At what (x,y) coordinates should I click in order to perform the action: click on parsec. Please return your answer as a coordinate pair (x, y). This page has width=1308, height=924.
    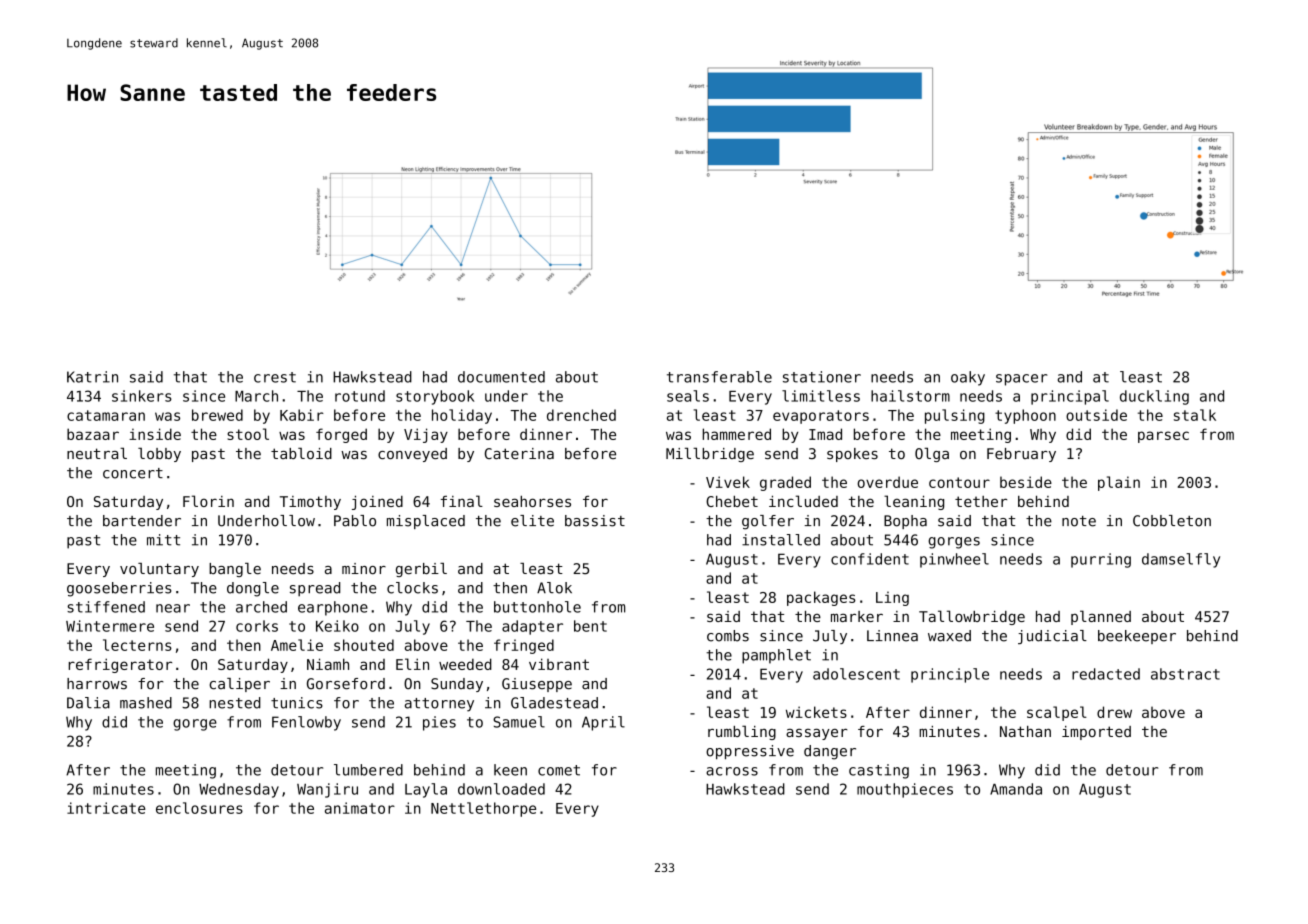
    Looking at the image, I should click on (1163, 437).
